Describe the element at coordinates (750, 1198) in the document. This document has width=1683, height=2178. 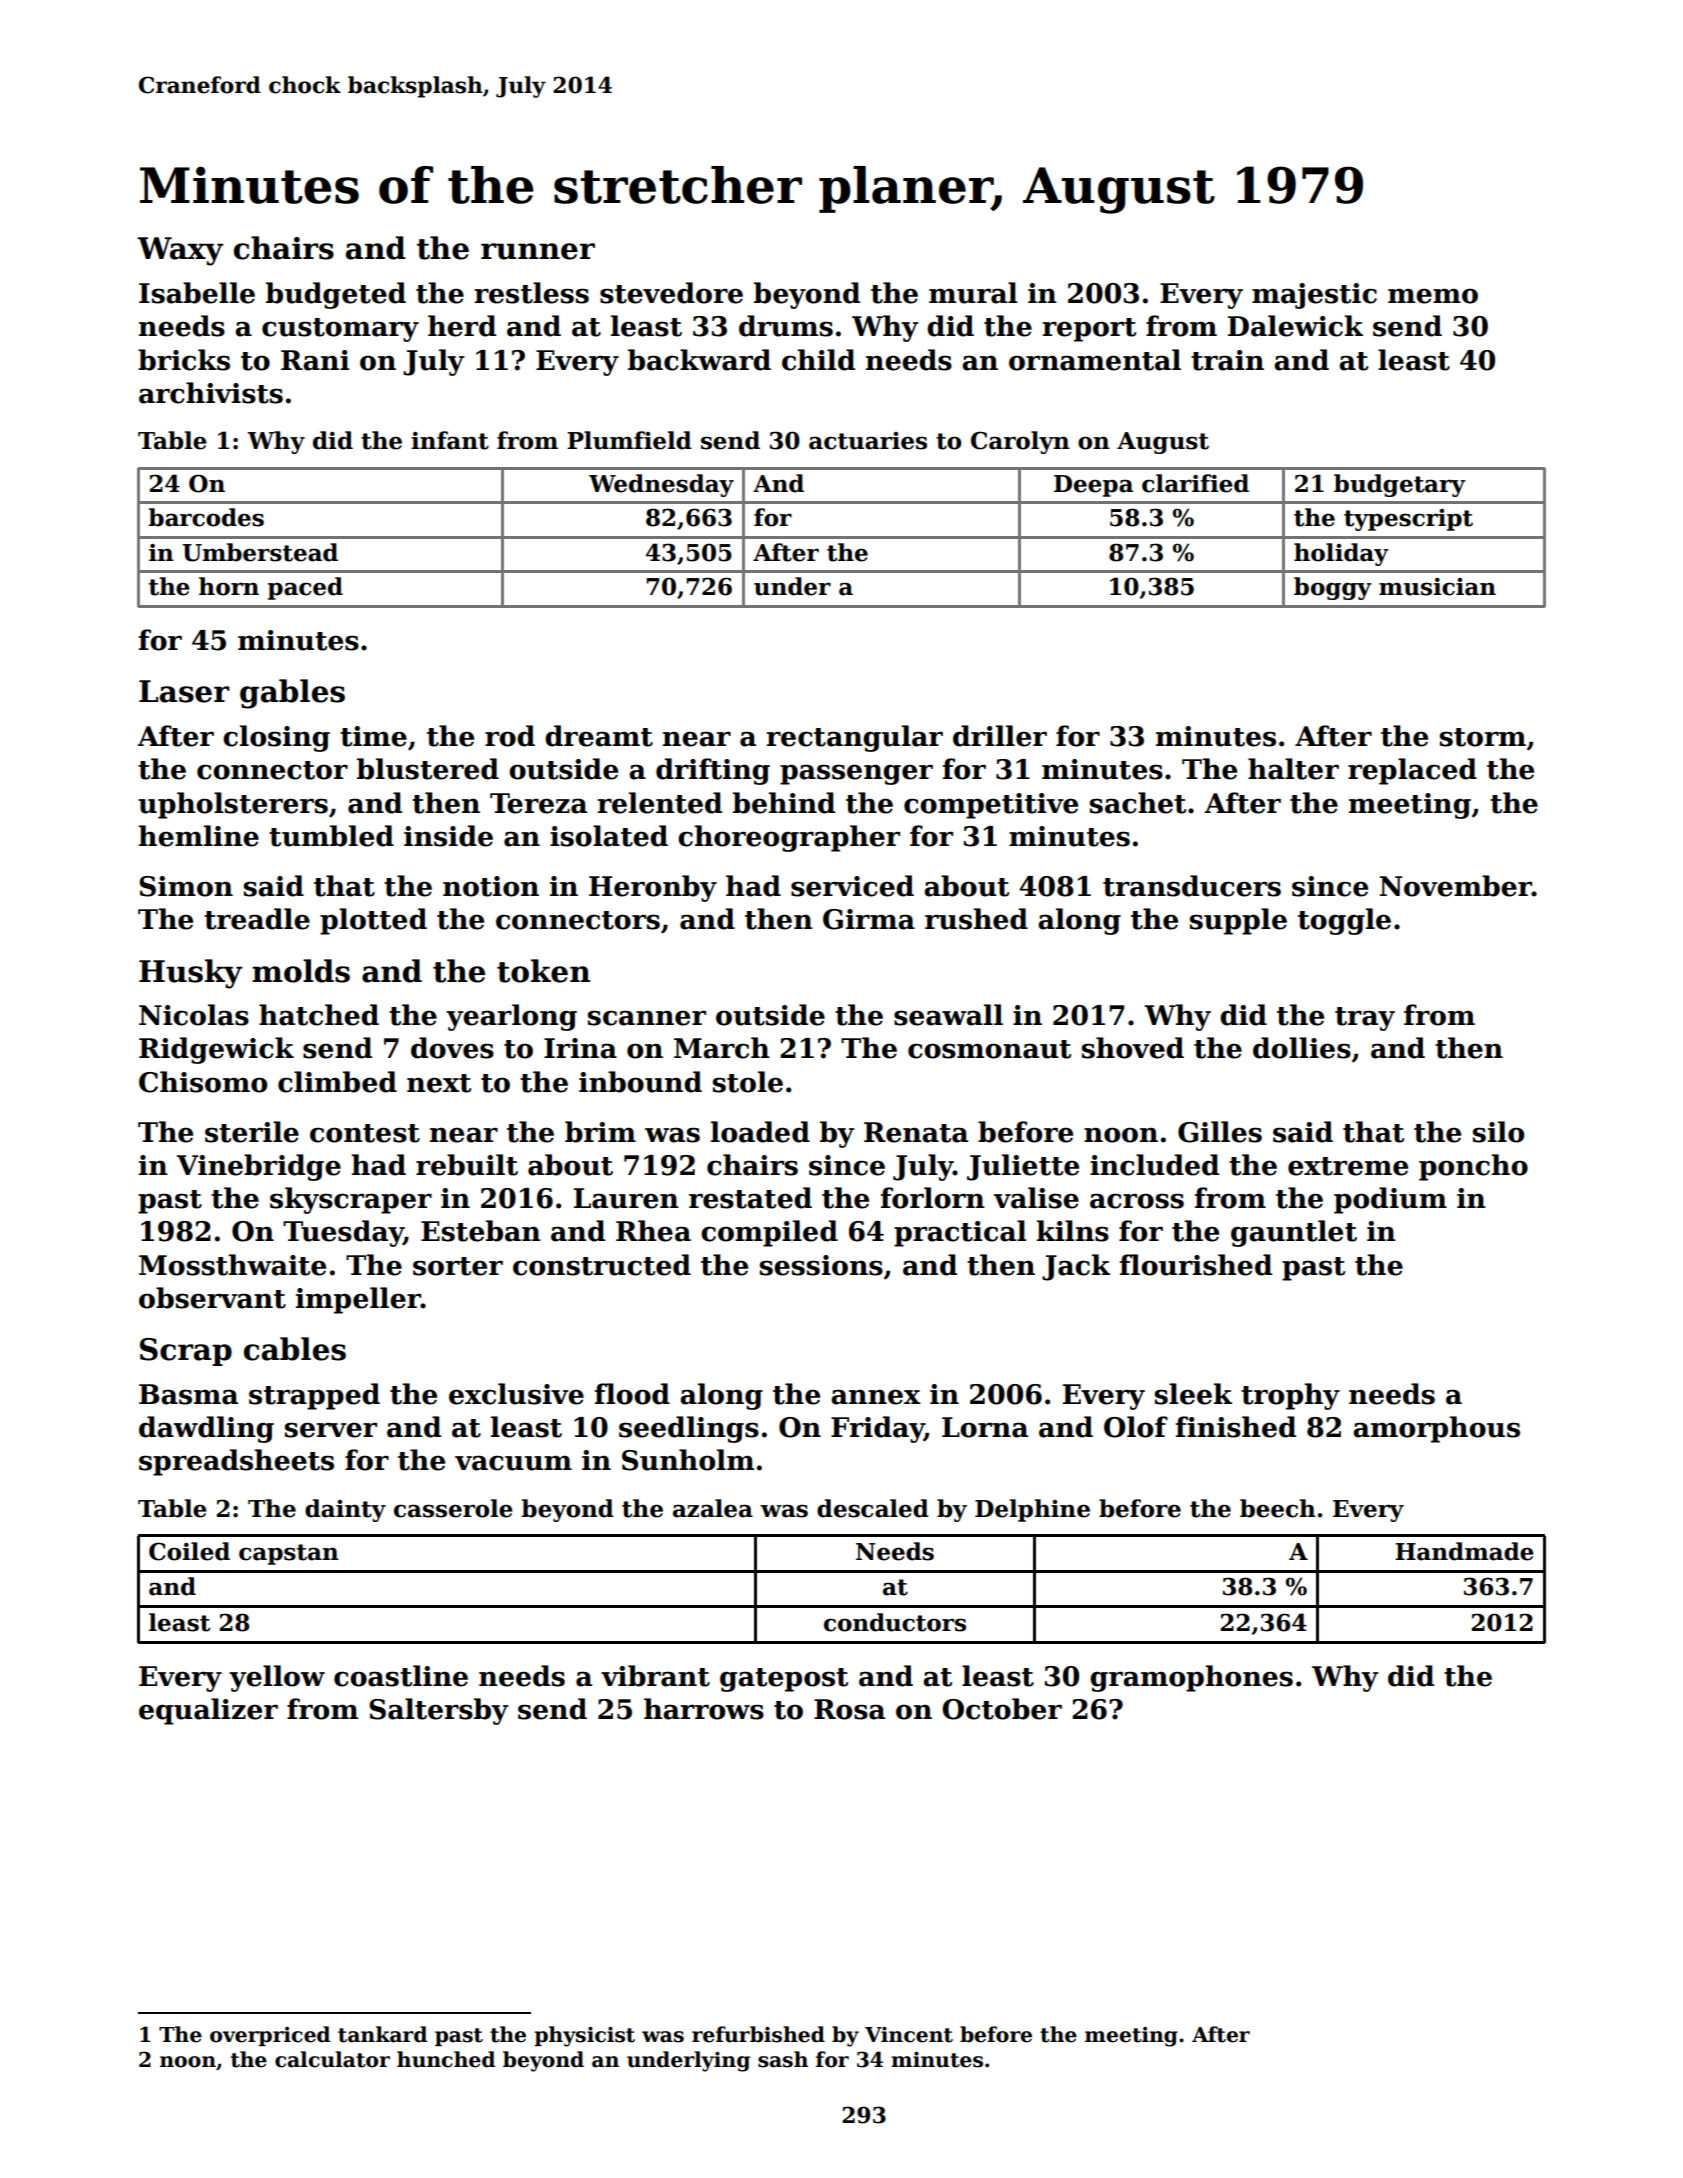
I see `restated` at that location.
